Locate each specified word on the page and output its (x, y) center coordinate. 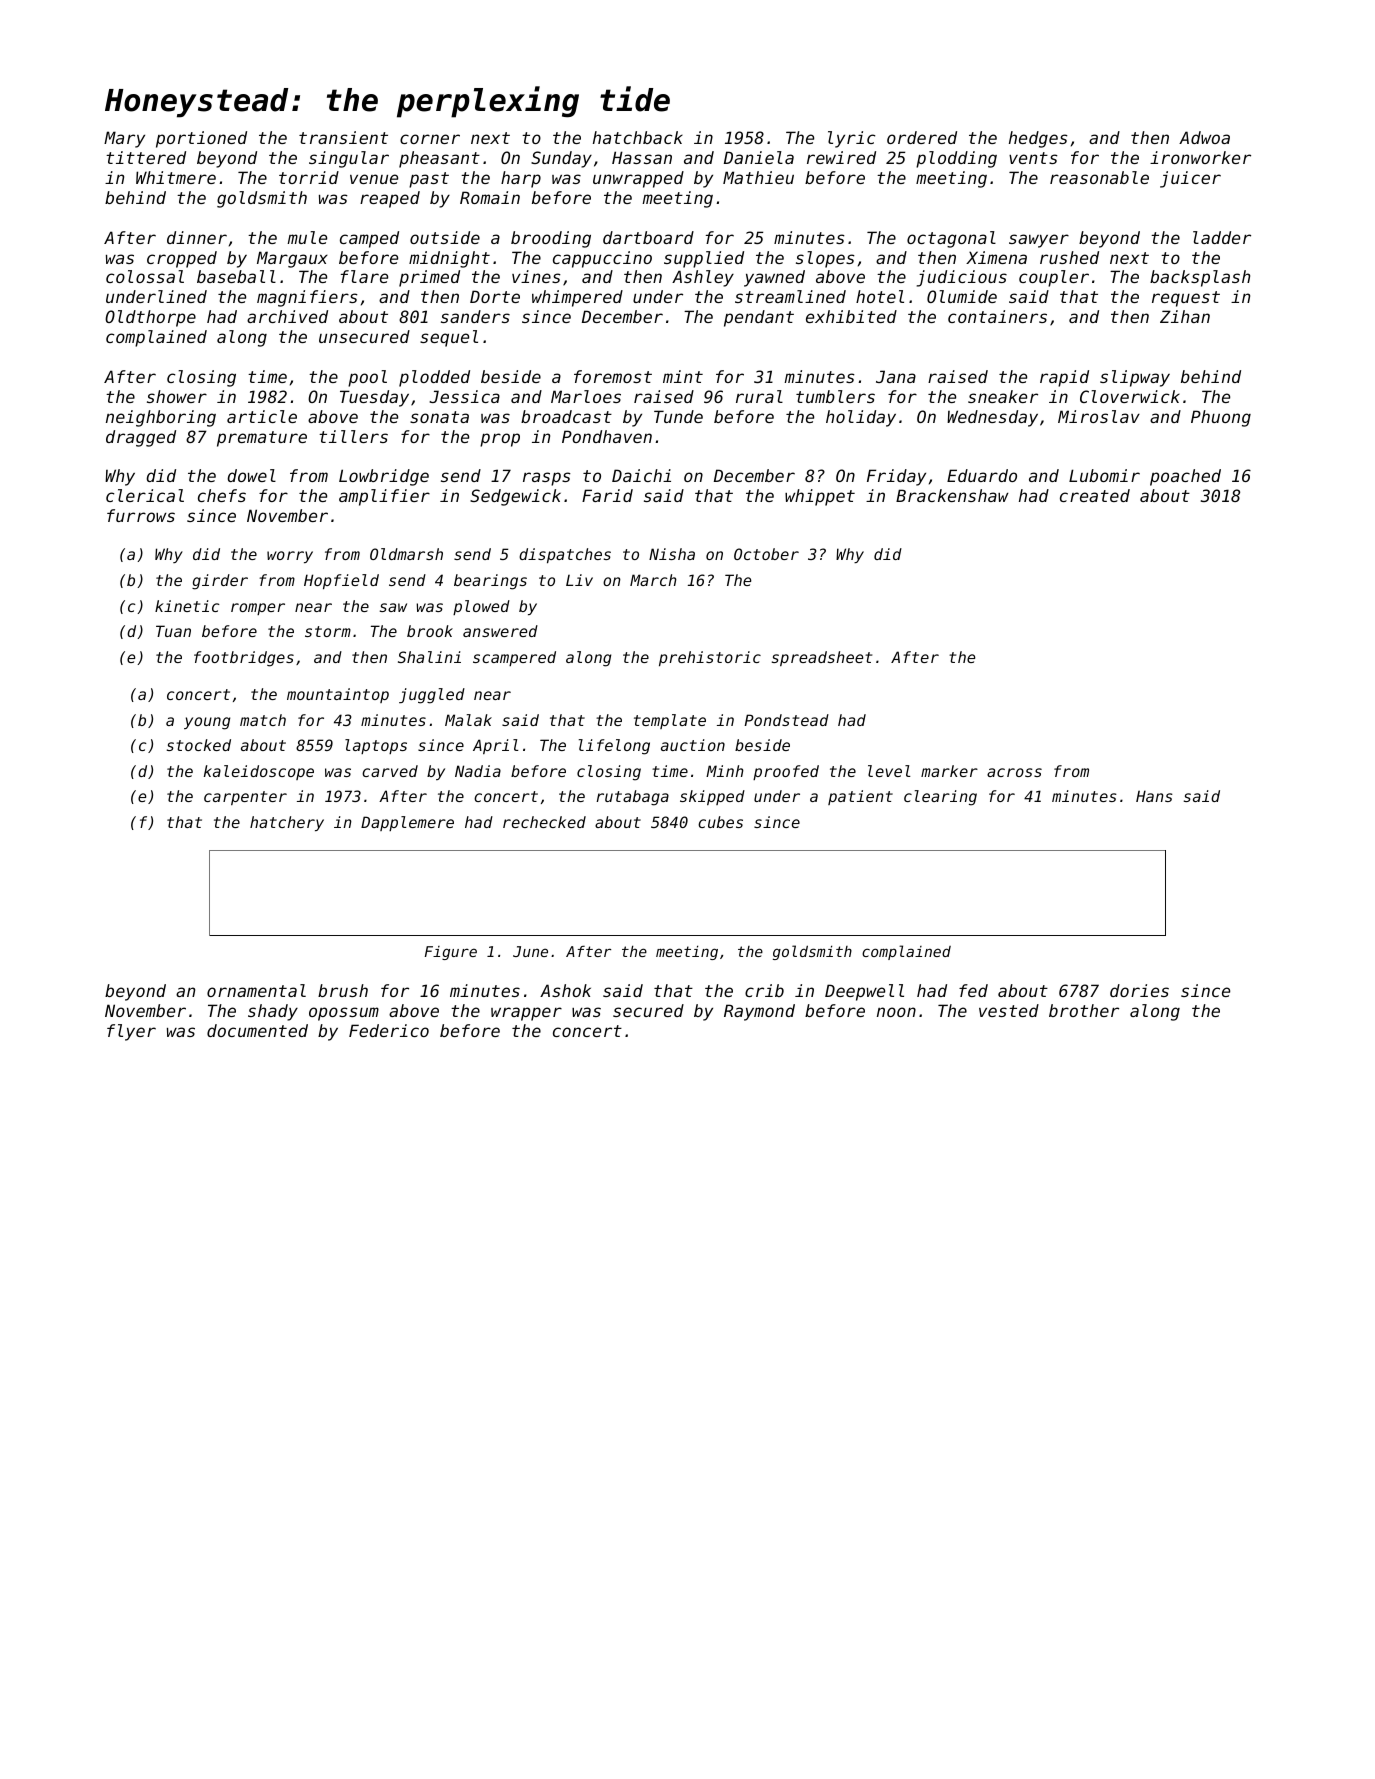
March (653, 580)
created (1095, 495)
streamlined (790, 296)
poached (1185, 477)
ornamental (256, 990)
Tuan (173, 631)
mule (307, 237)
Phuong (1221, 418)
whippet (820, 497)
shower (177, 396)
